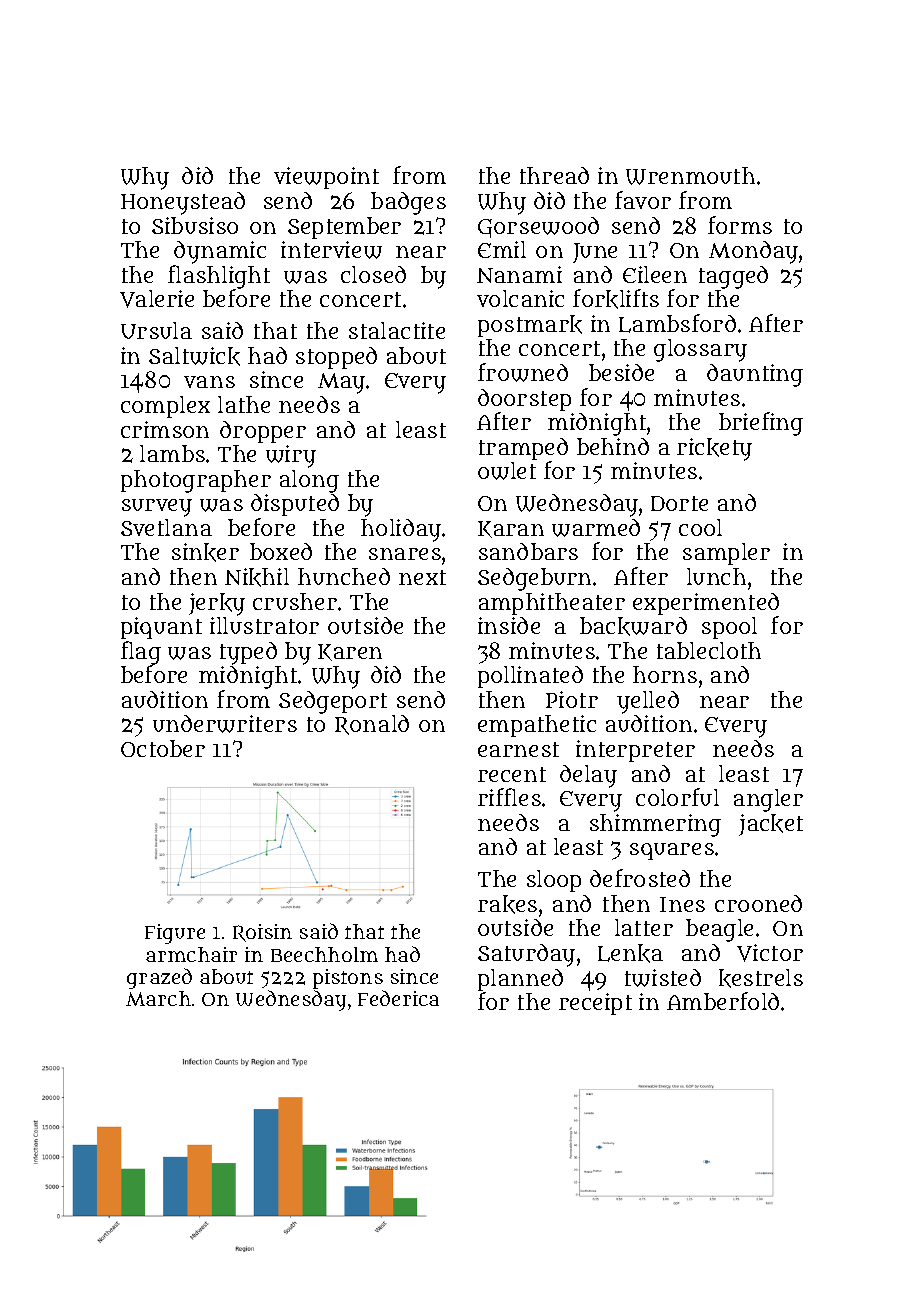  What do you see at coordinates (156, 330) in the document?
I see `Ursula` at bounding box center [156, 330].
